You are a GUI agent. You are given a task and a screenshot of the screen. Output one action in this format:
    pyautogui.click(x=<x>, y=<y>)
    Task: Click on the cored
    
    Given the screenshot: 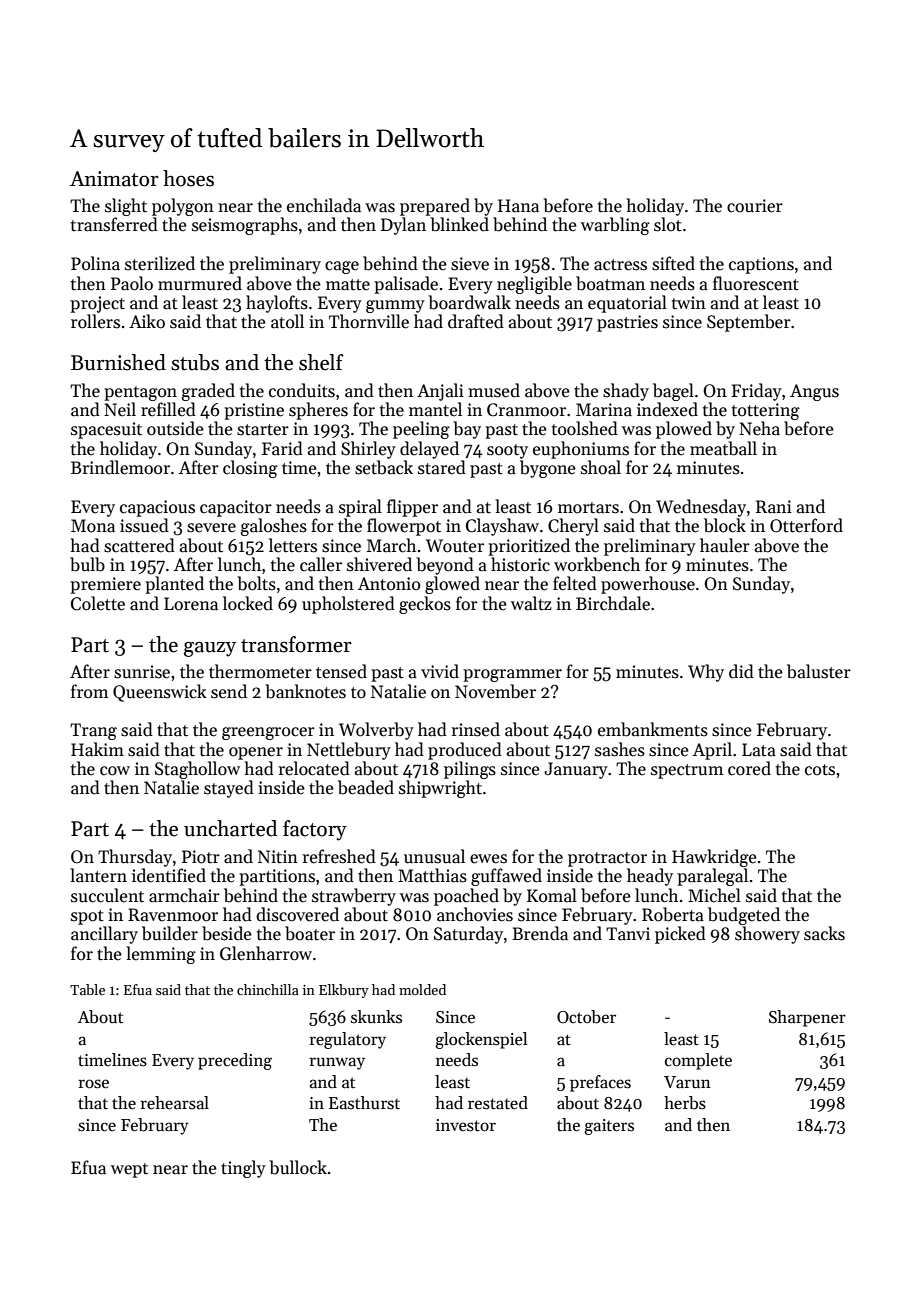 What is the action you would take?
    pyautogui.click(x=749, y=768)
